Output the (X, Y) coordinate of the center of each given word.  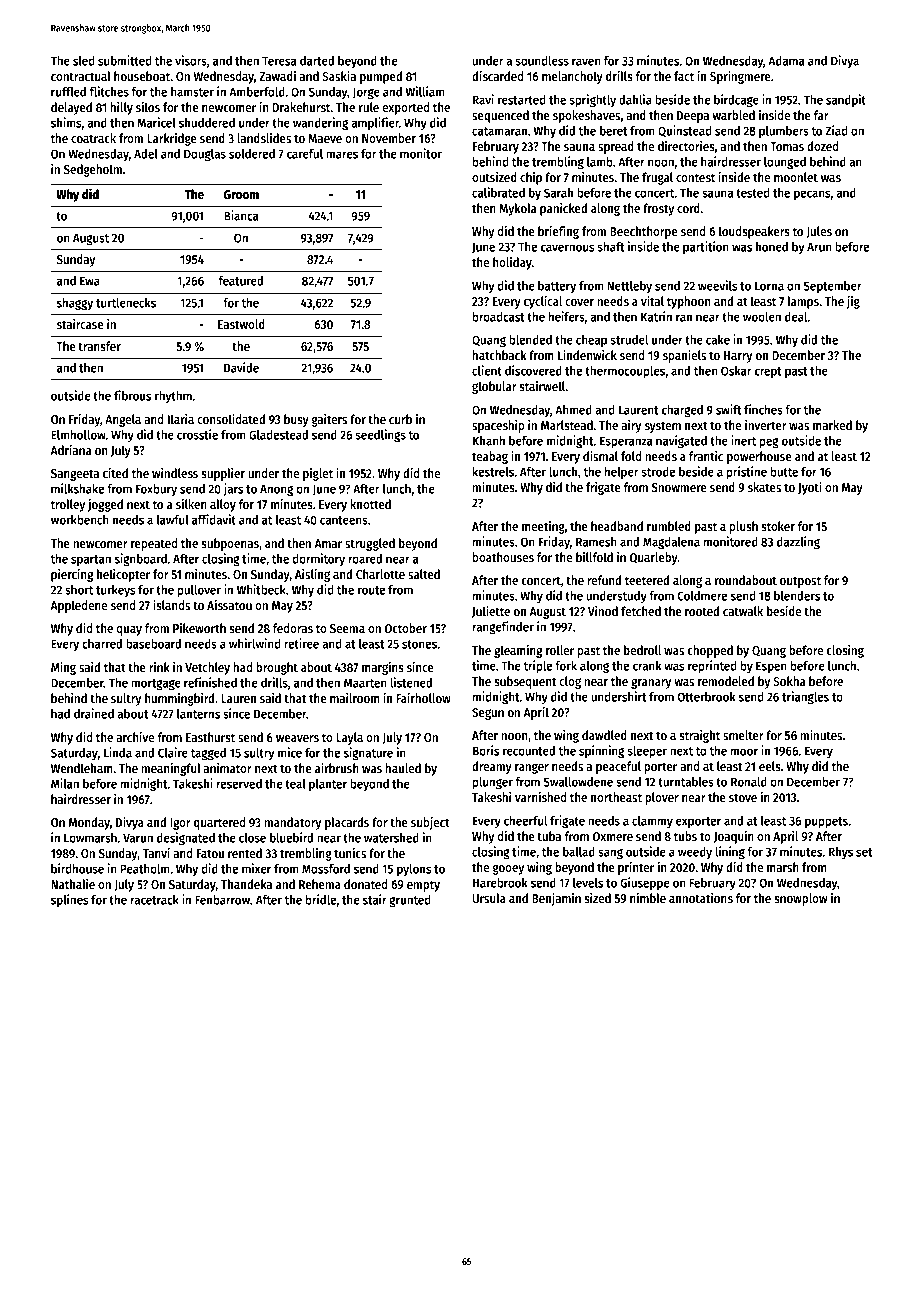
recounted (529, 751)
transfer (99, 346)
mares (342, 155)
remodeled (726, 681)
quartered (220, 823)
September (832, 287)
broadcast (499, 317)
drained (94, 713)
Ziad (836, 130)
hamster (192, 92)
